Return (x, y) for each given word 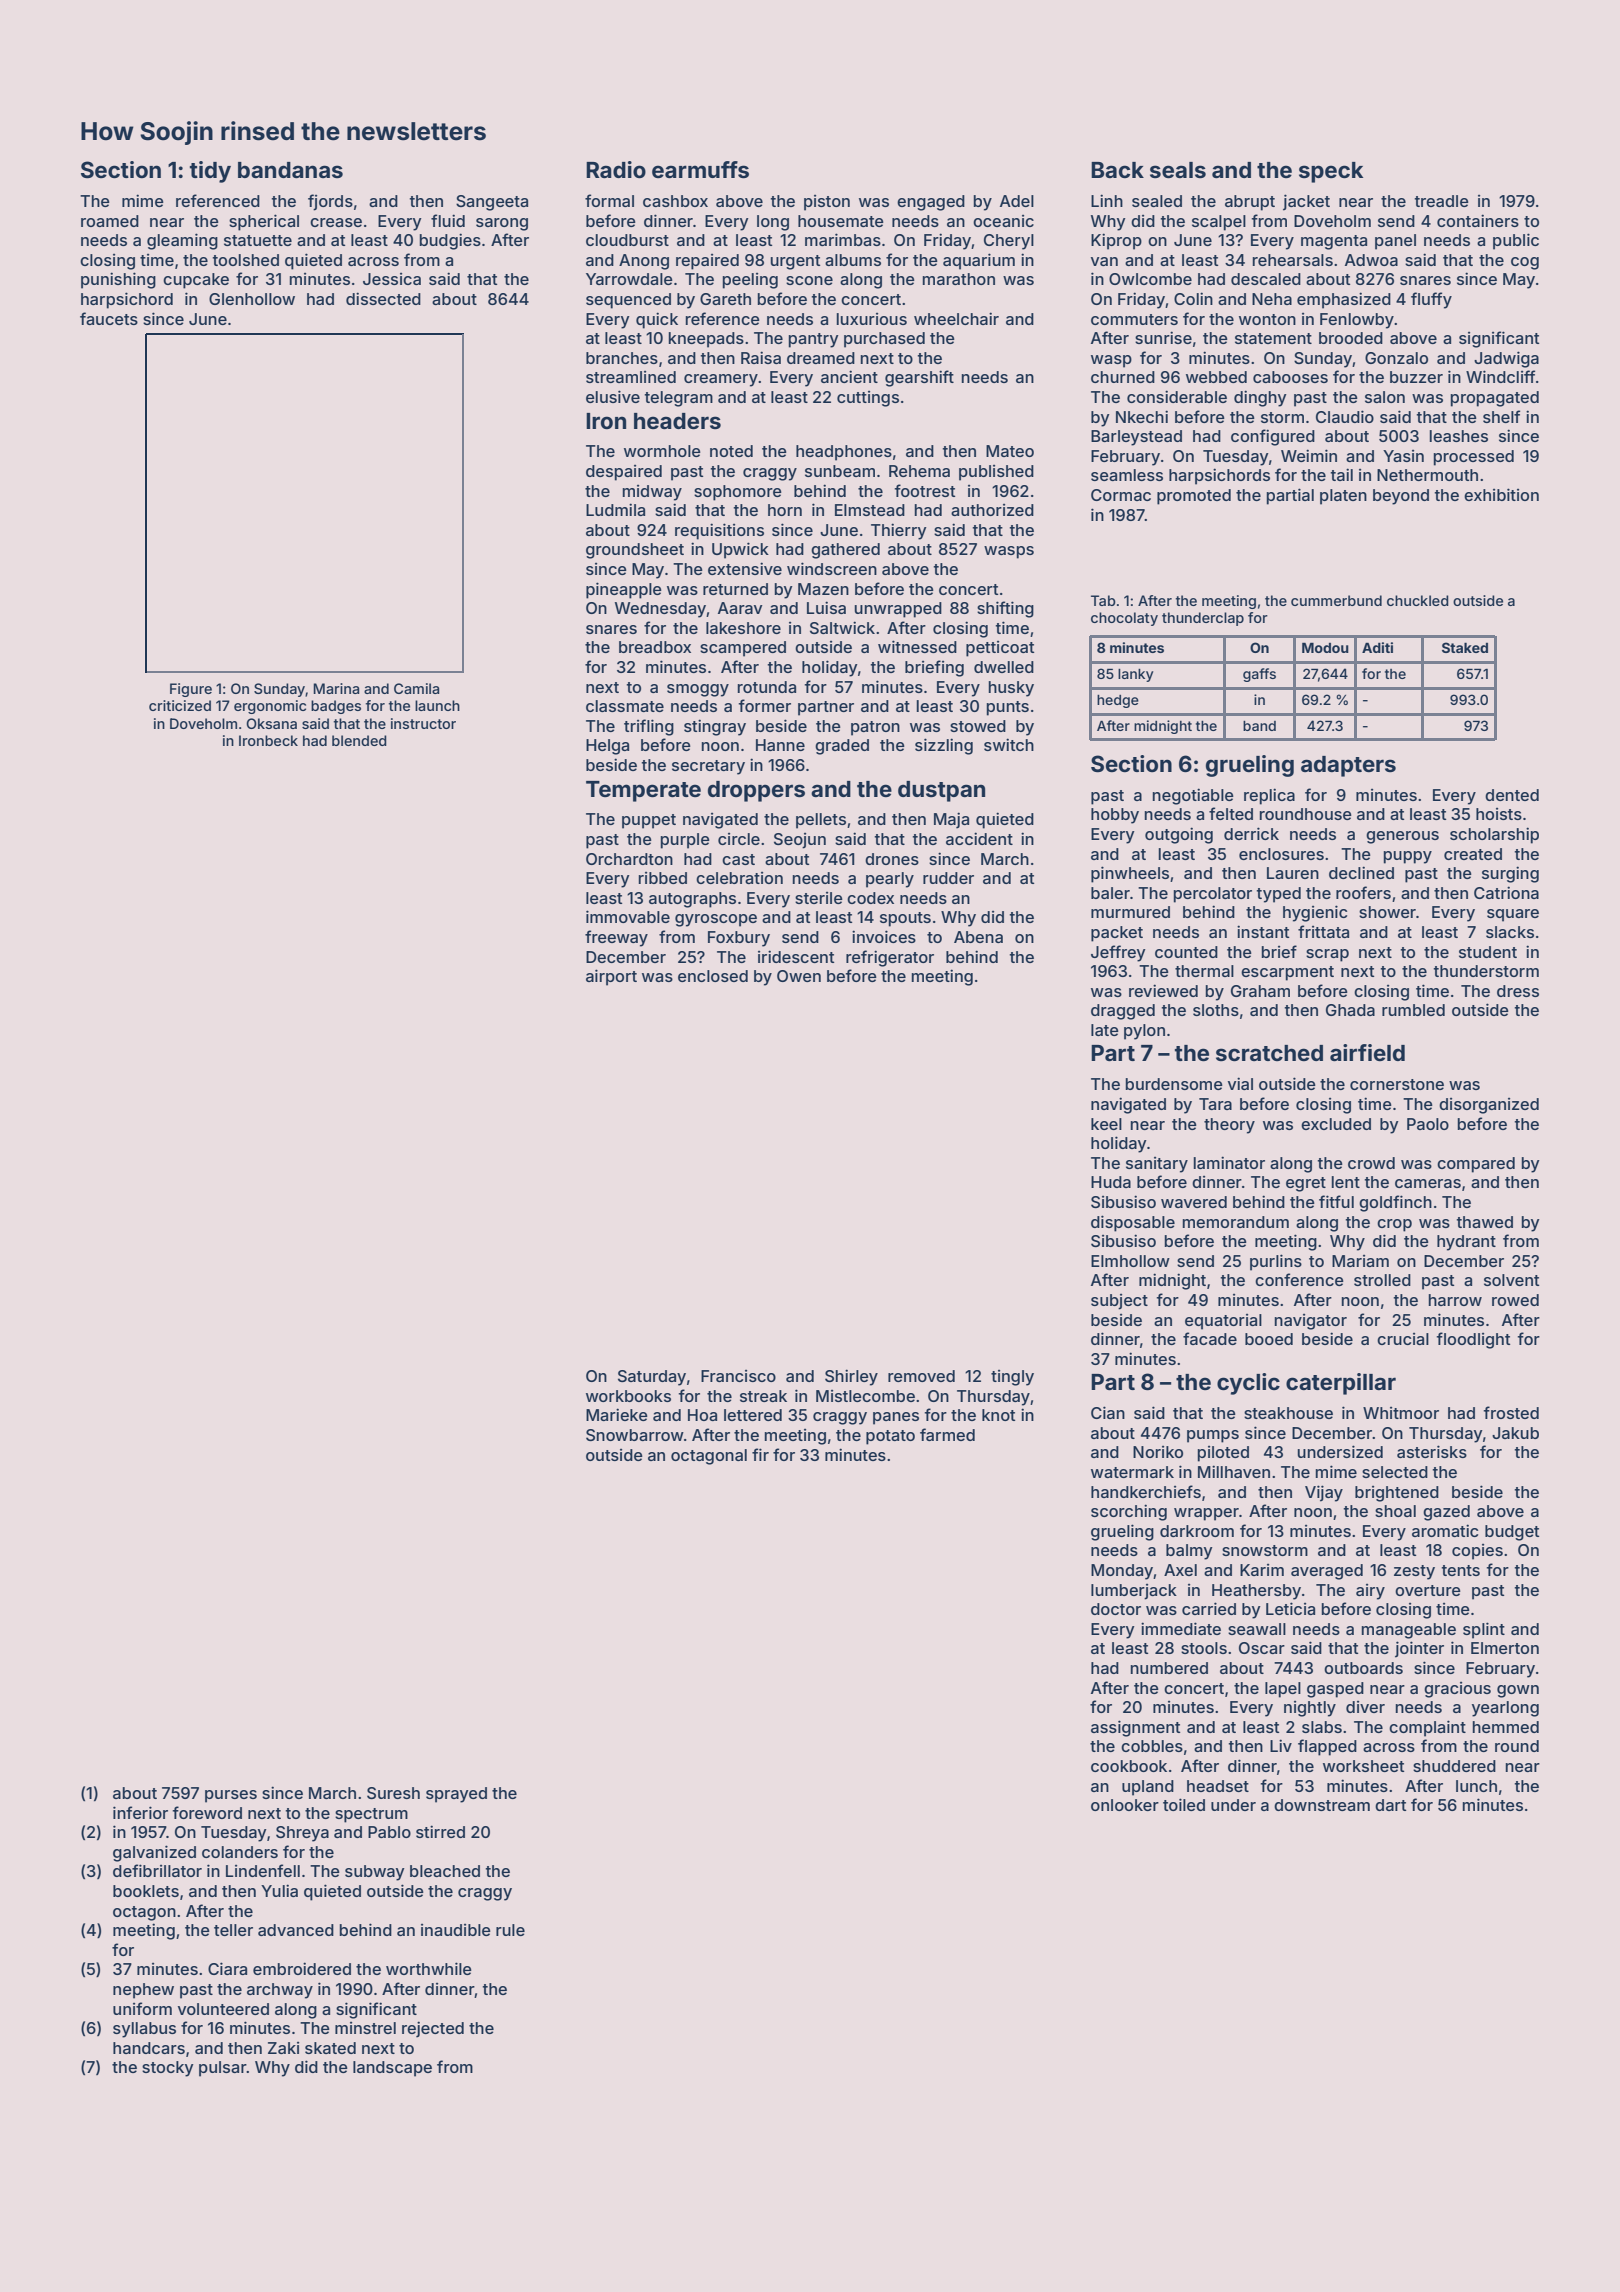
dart (1390, 1805)
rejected (433, 2029)
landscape (392, 2069)
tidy (210, 172)
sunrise (1163, 337)
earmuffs (700, 170)
